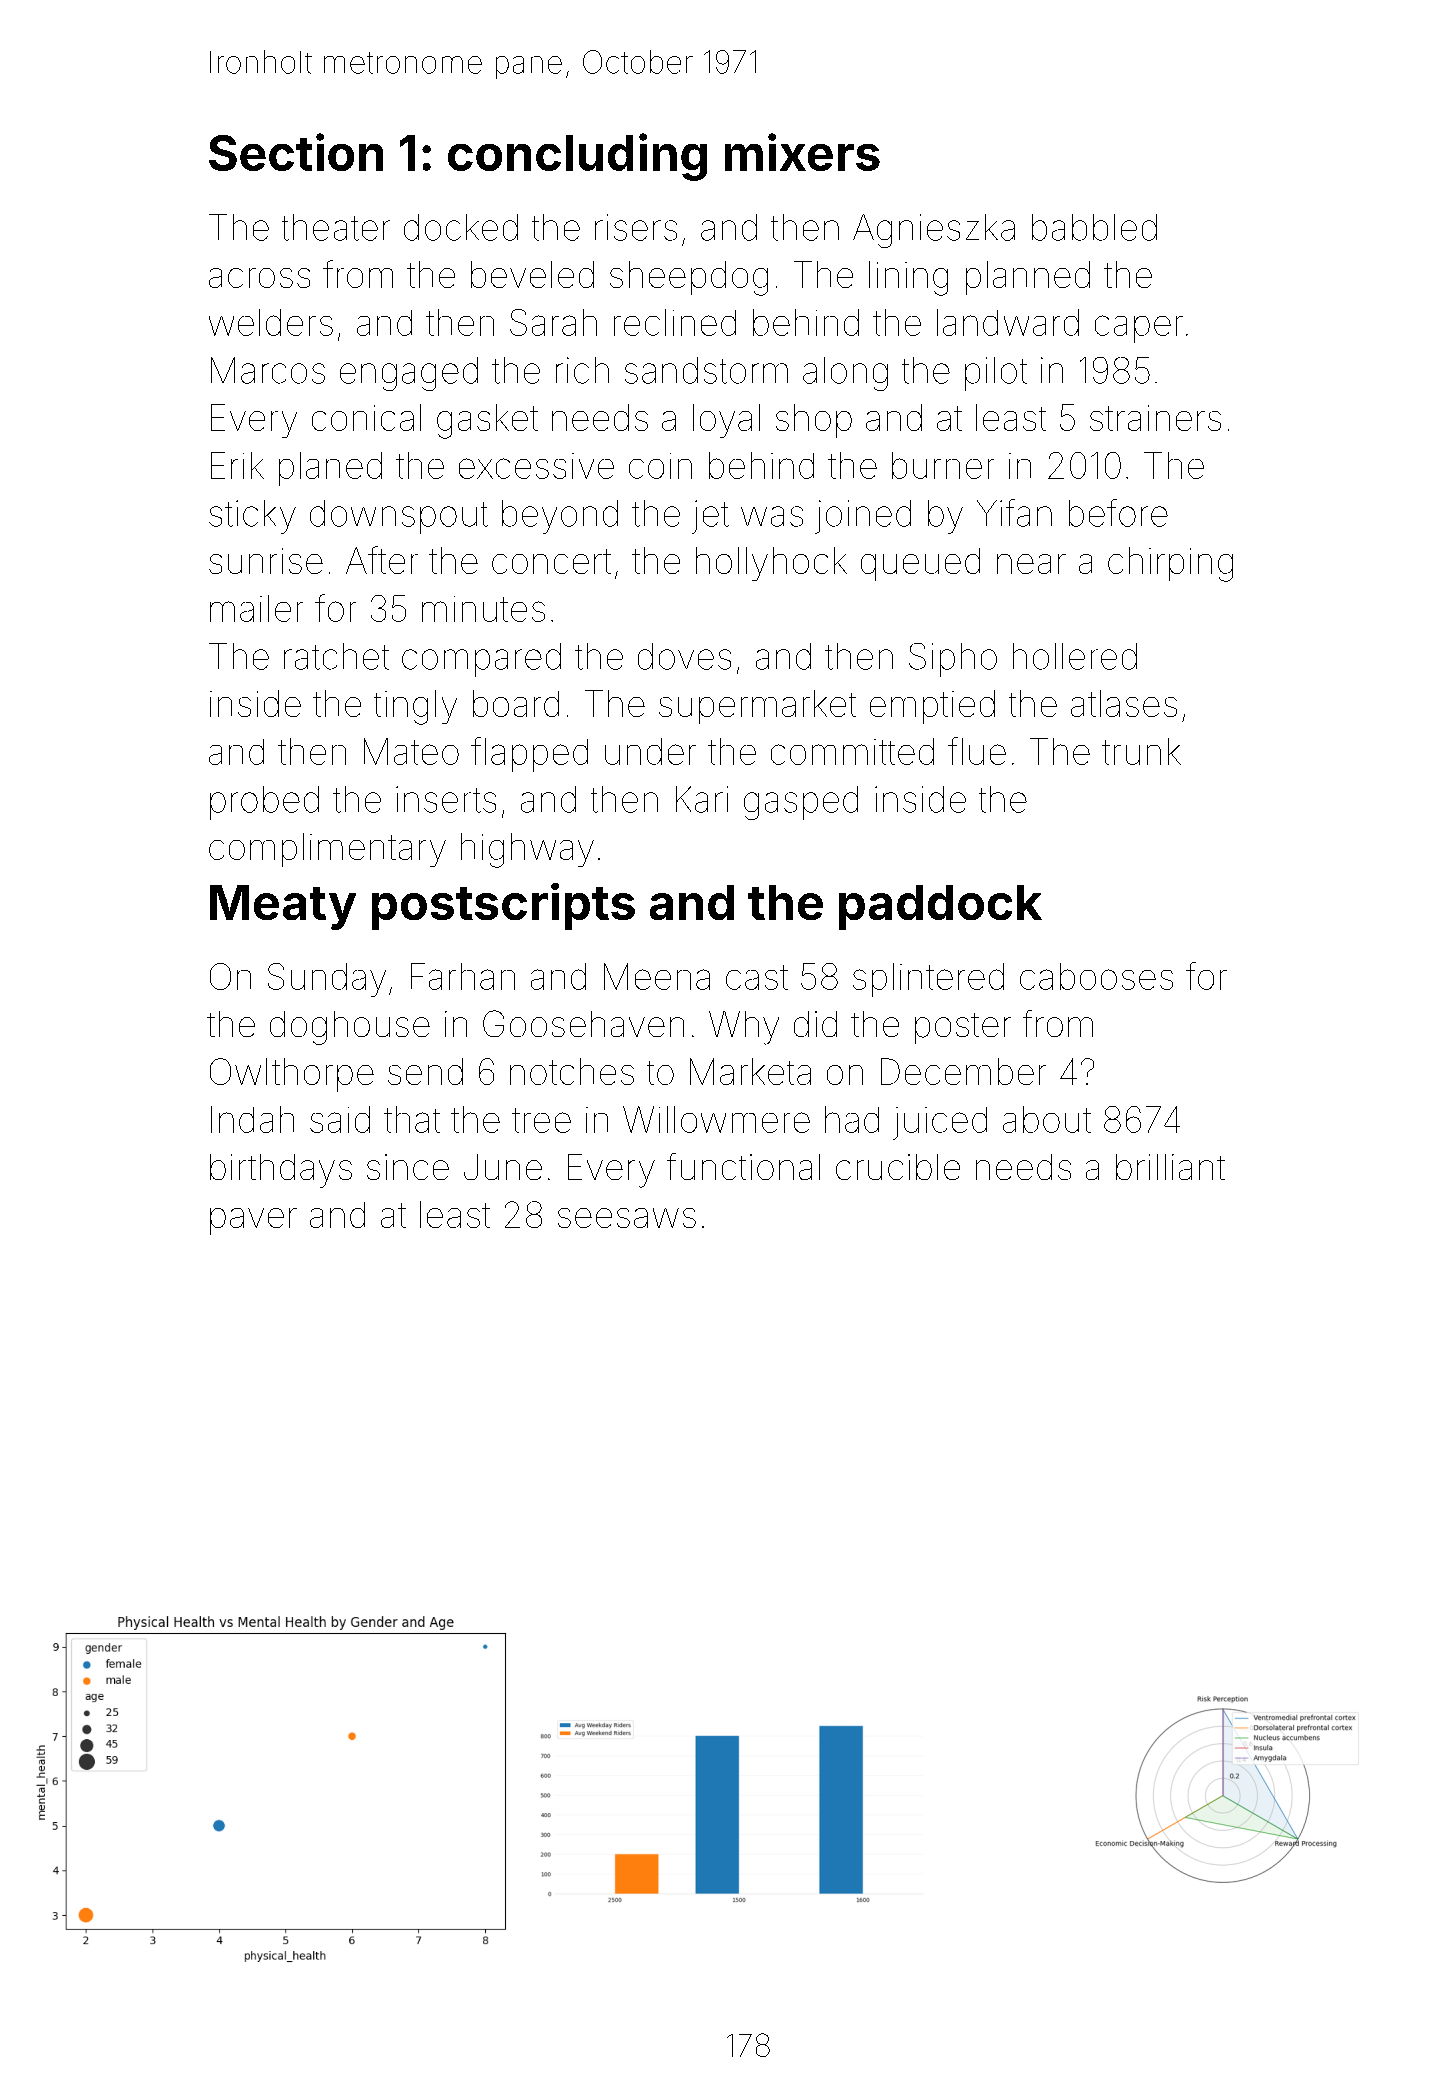 Image resolution: width=1450 pixels, height=2100 pixels. Describe the element at coordinates (802, 152) in the screenshot. I see `mixers` at that location.
